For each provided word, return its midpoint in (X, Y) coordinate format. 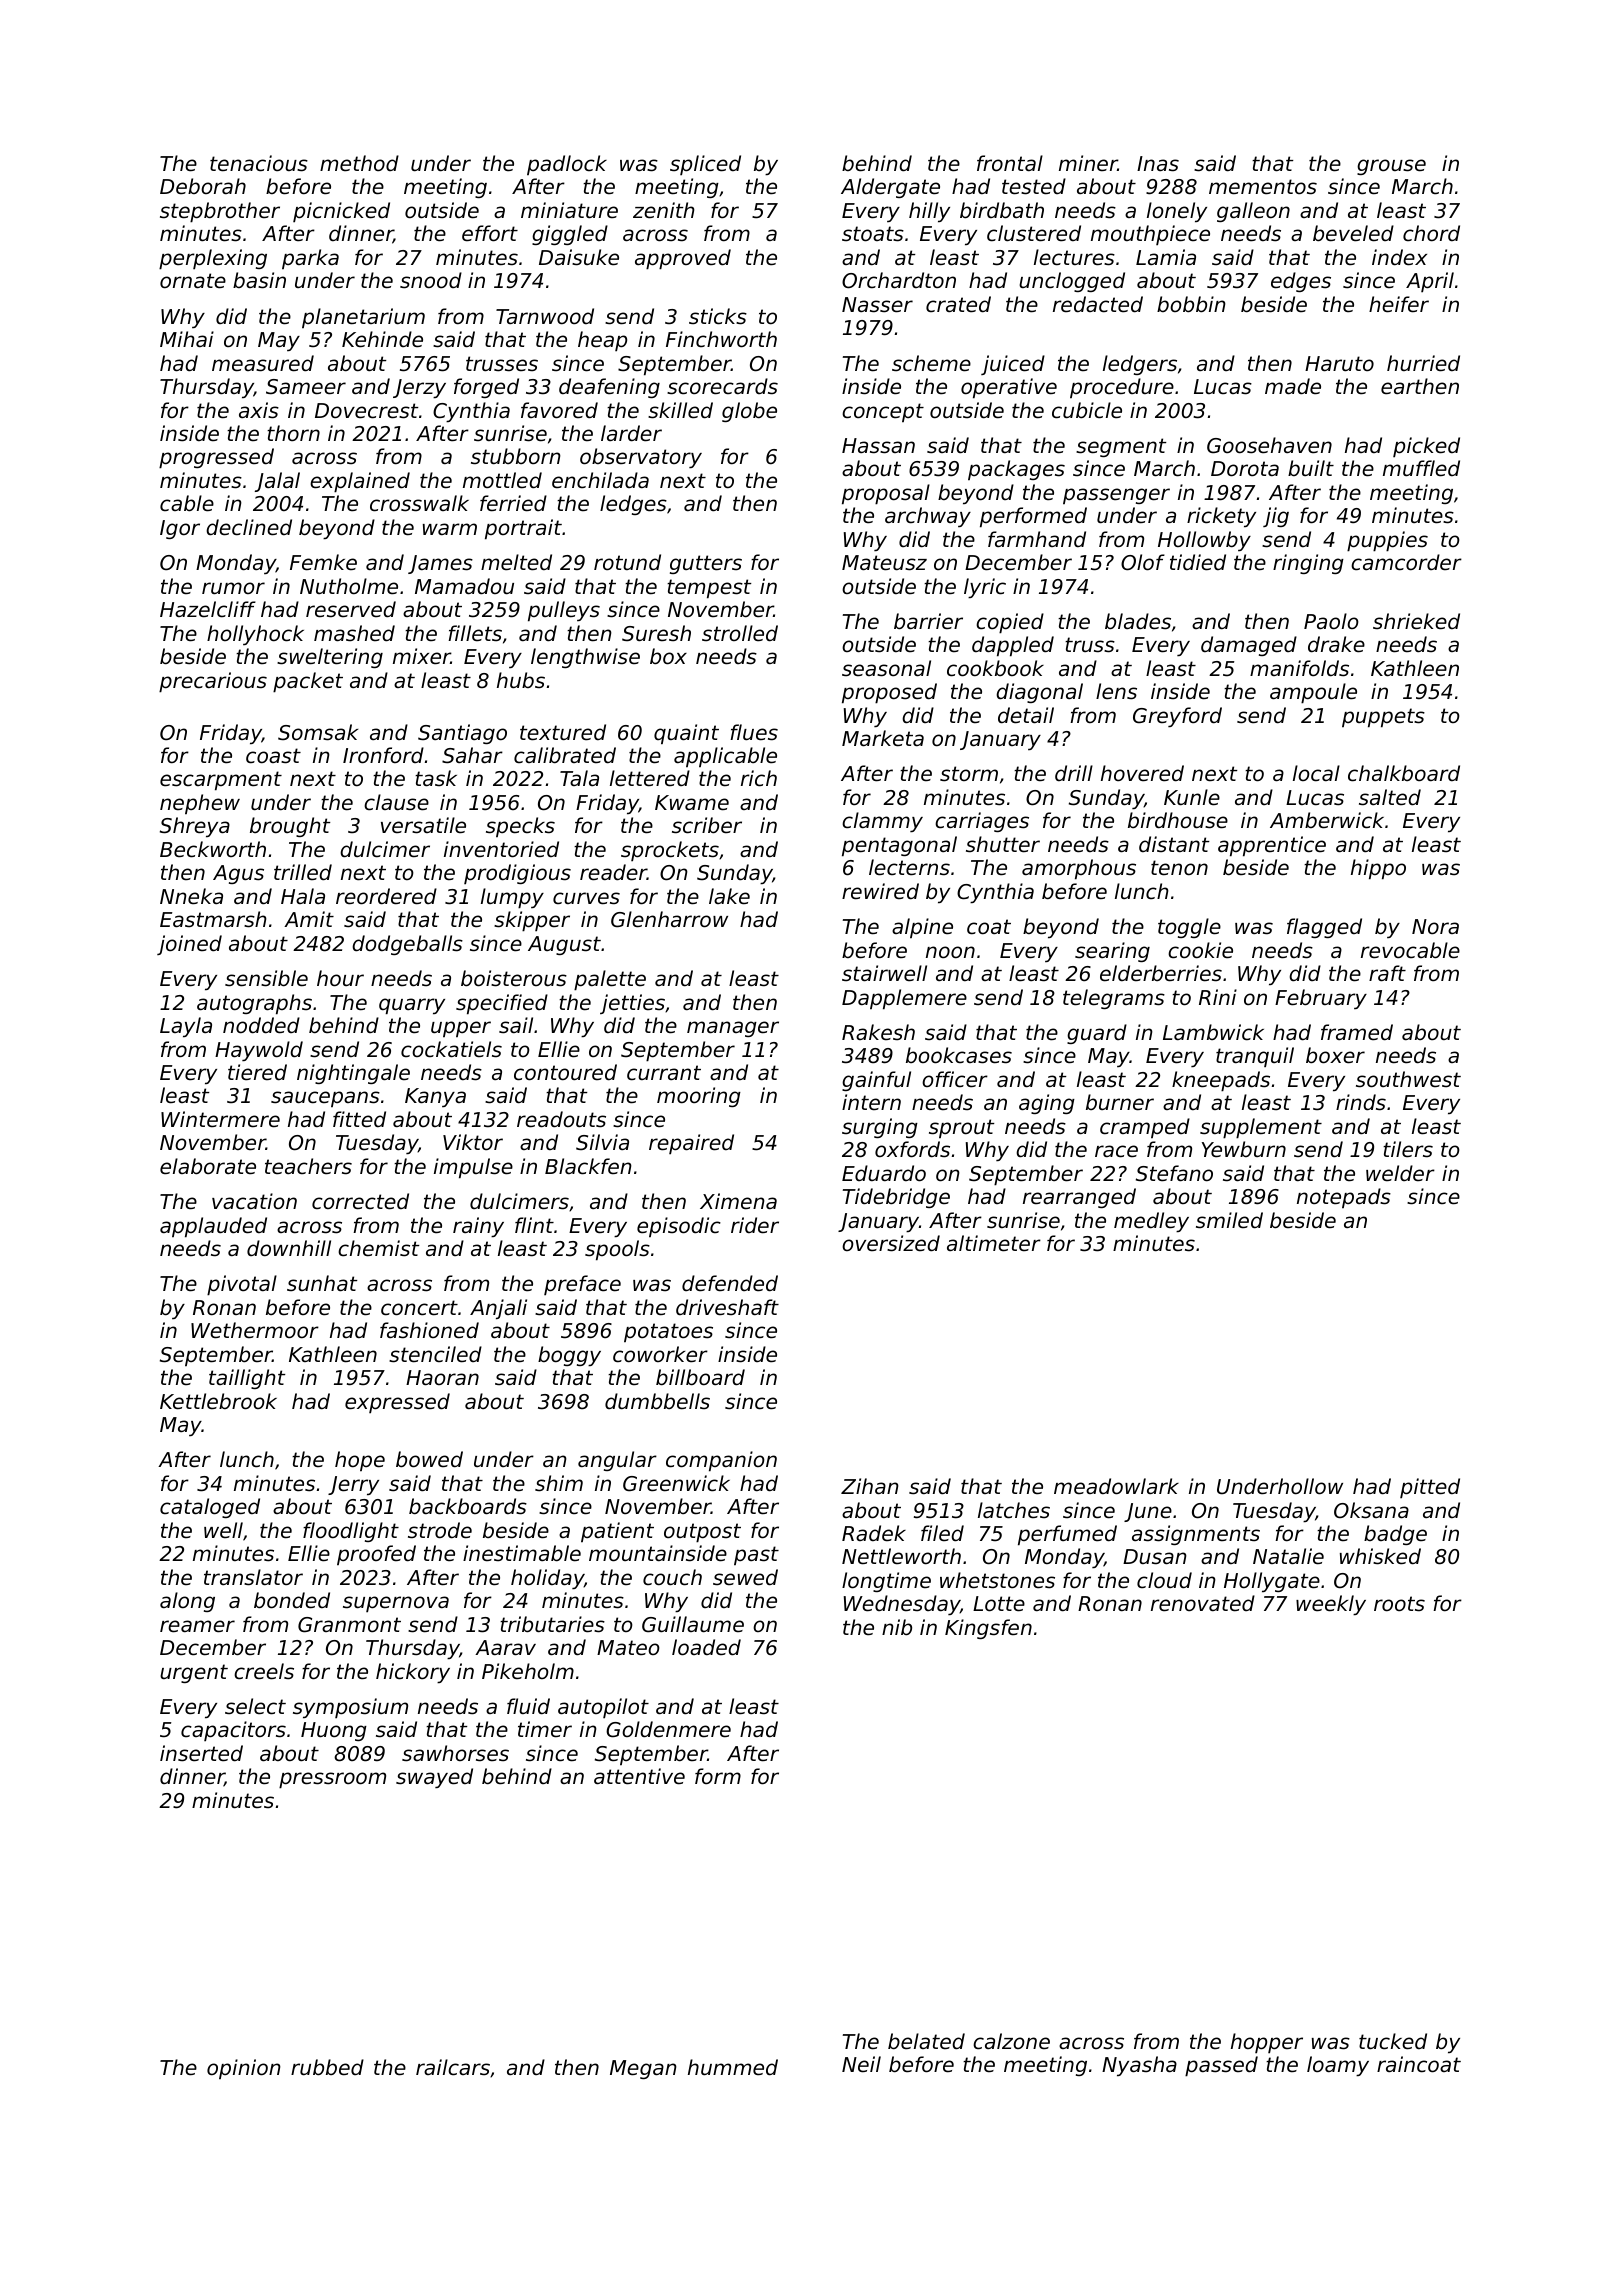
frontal (1010, 163)
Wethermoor (255, 1330)
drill (1074, 773)
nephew (200, 804)
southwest (1408, 1079)
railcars (453, 2067)
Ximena (738, 1201)
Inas (1158, 164)
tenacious (259, 163)
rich (759, 778)
